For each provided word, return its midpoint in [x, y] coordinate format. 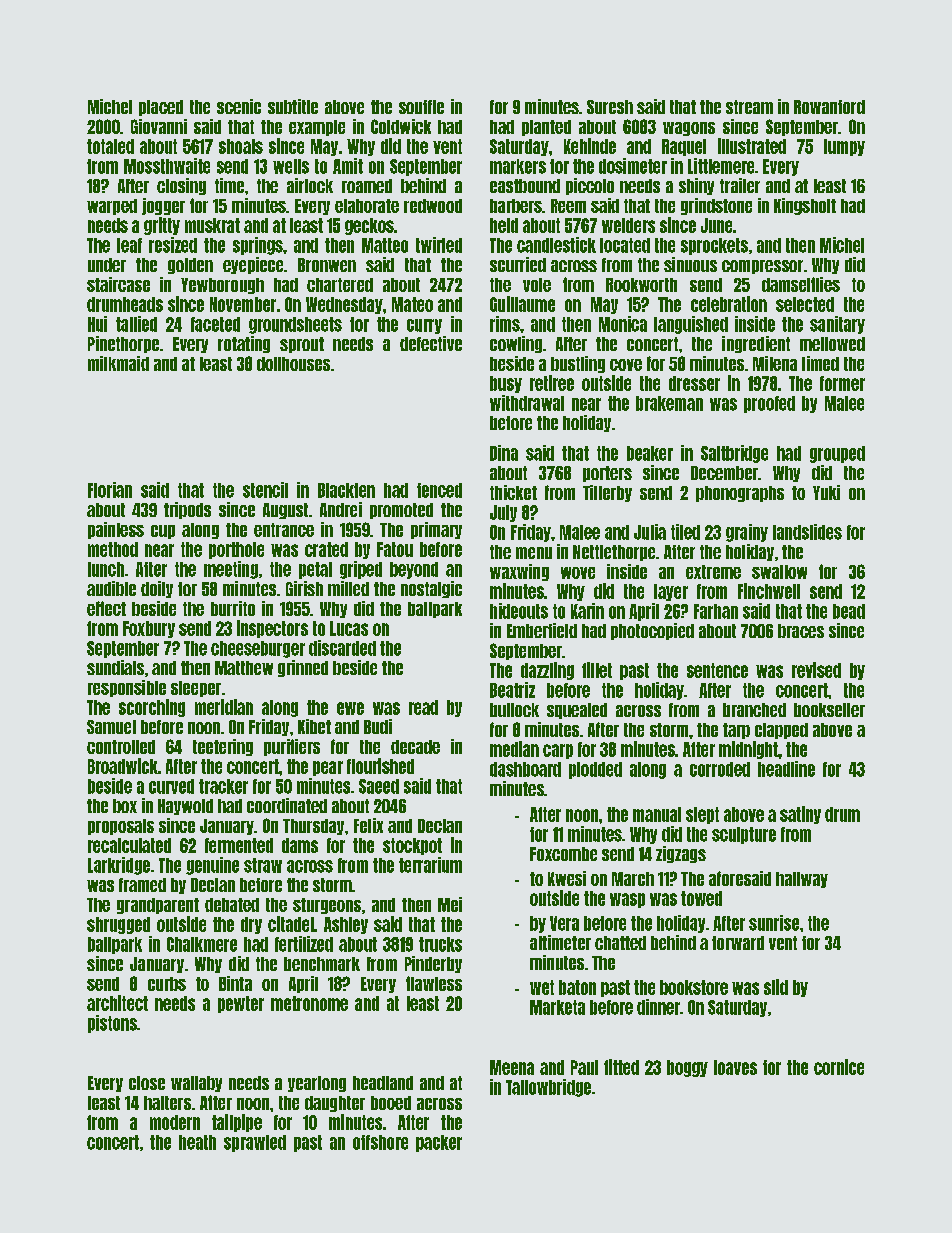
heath [197, 1142]
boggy [687, 1068]
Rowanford [829, 107]
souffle [421, 107]
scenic [239, 106]
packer [439, 1143]
